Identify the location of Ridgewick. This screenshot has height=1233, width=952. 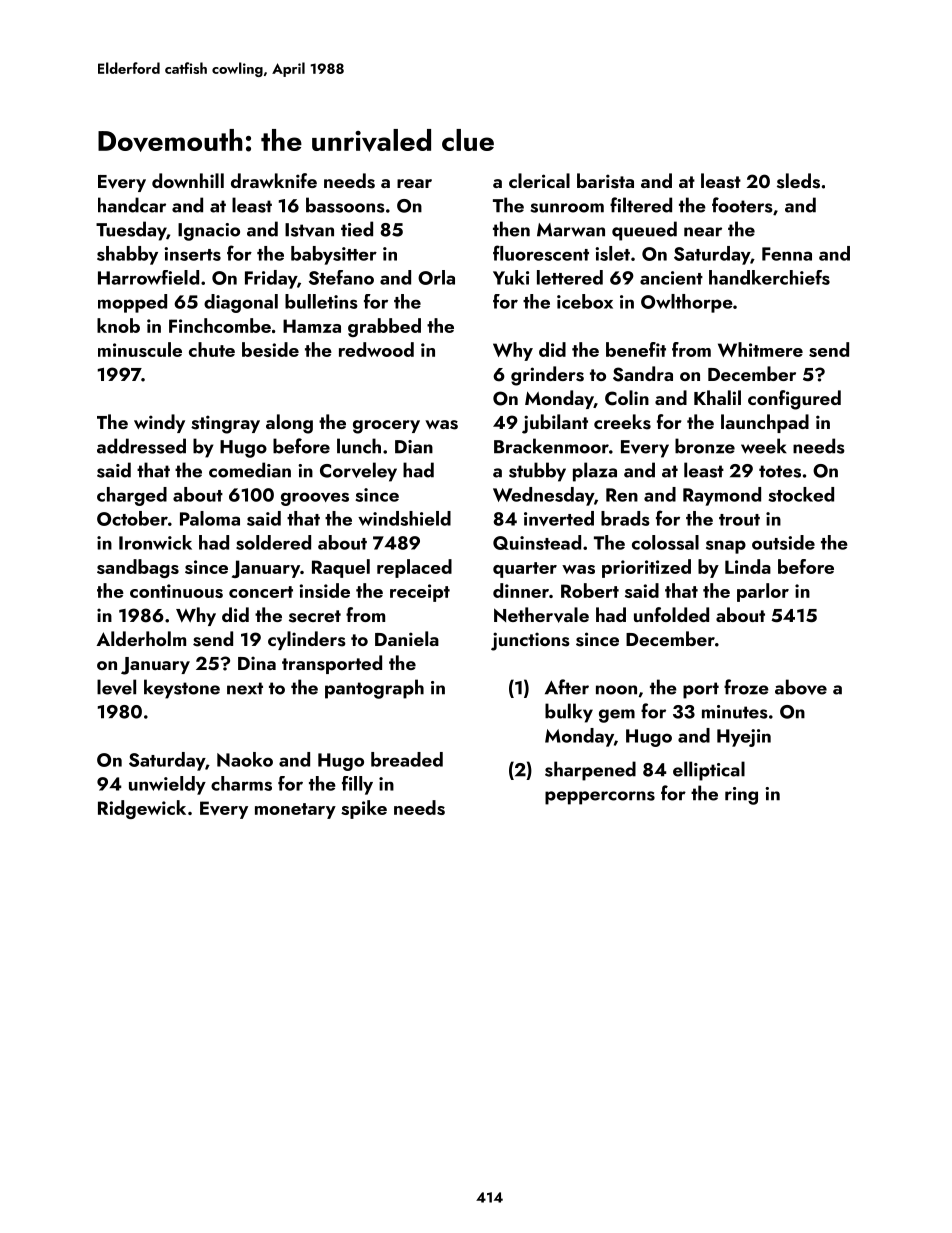
(142, 809).
